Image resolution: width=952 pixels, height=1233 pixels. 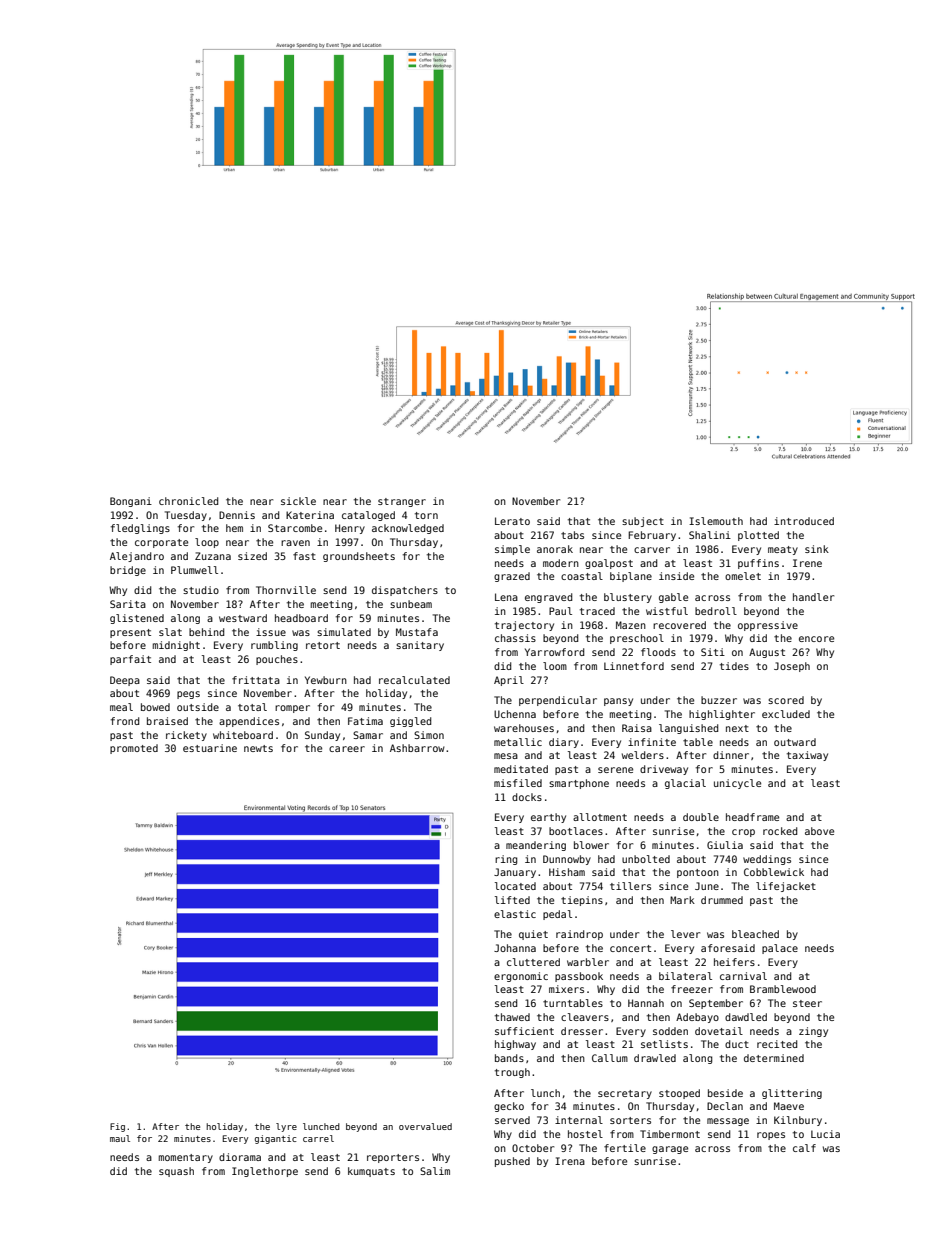 I want to click on squash, so click(x=176, y=1172).
